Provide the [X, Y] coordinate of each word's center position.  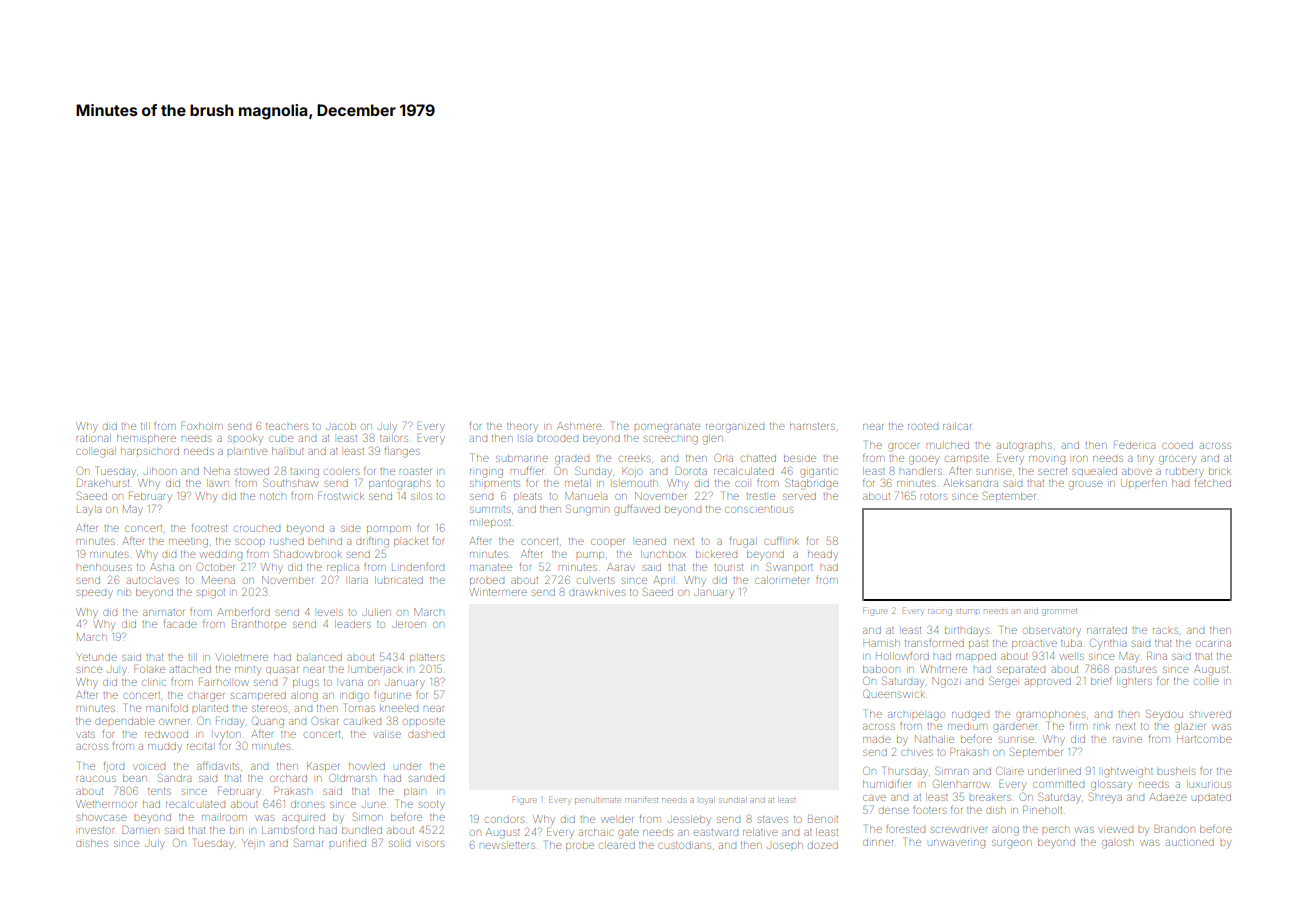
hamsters [812, 426]
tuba [1071, 643]
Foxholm [202, 426]
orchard [288, 778]
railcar [957, 426]
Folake [149, 669]
